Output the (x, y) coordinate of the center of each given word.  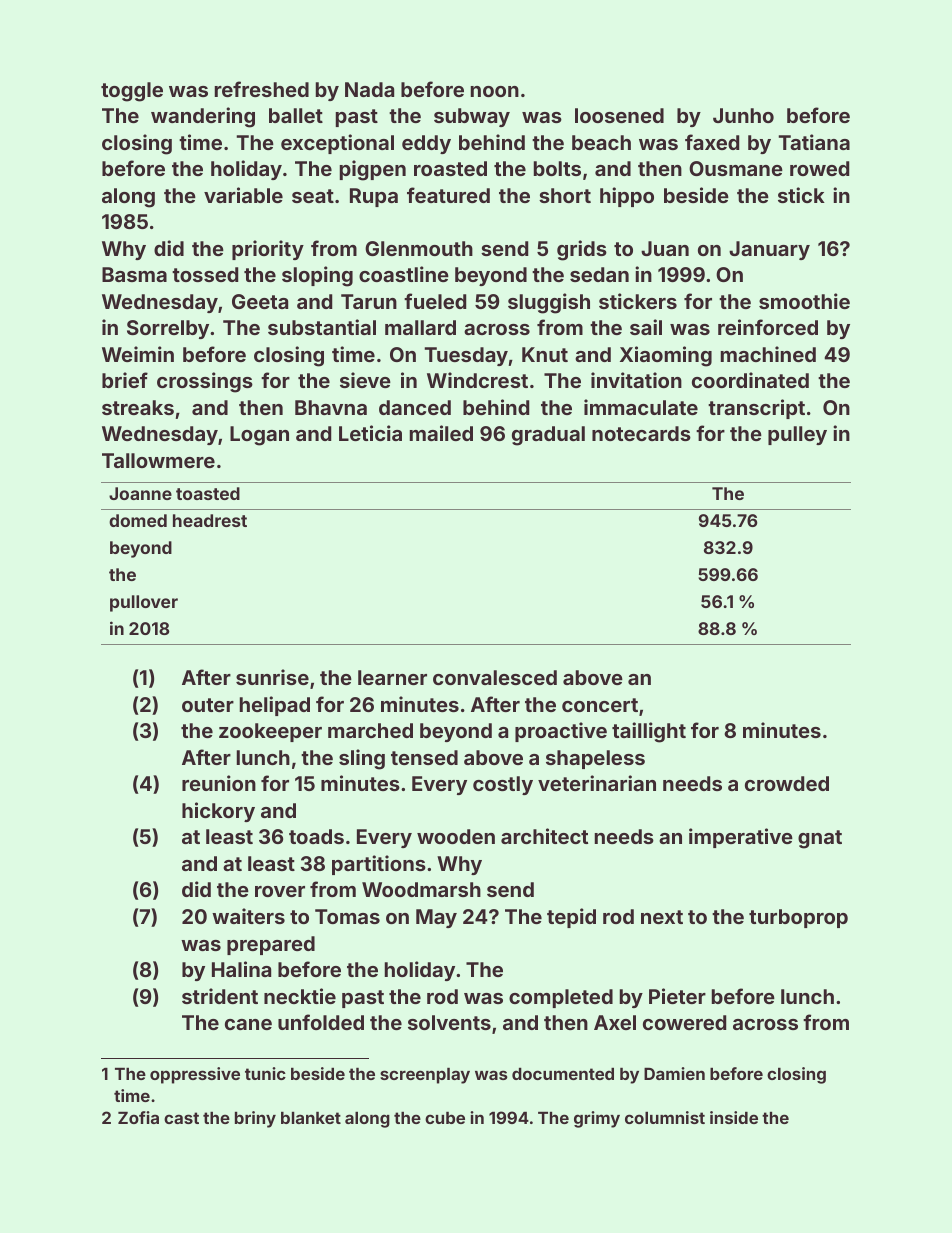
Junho (743, 115)
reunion (219, 783)
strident (220, 996)
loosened (619, 115)
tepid (571, 918)
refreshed (262, 89)
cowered (684, 1022)
